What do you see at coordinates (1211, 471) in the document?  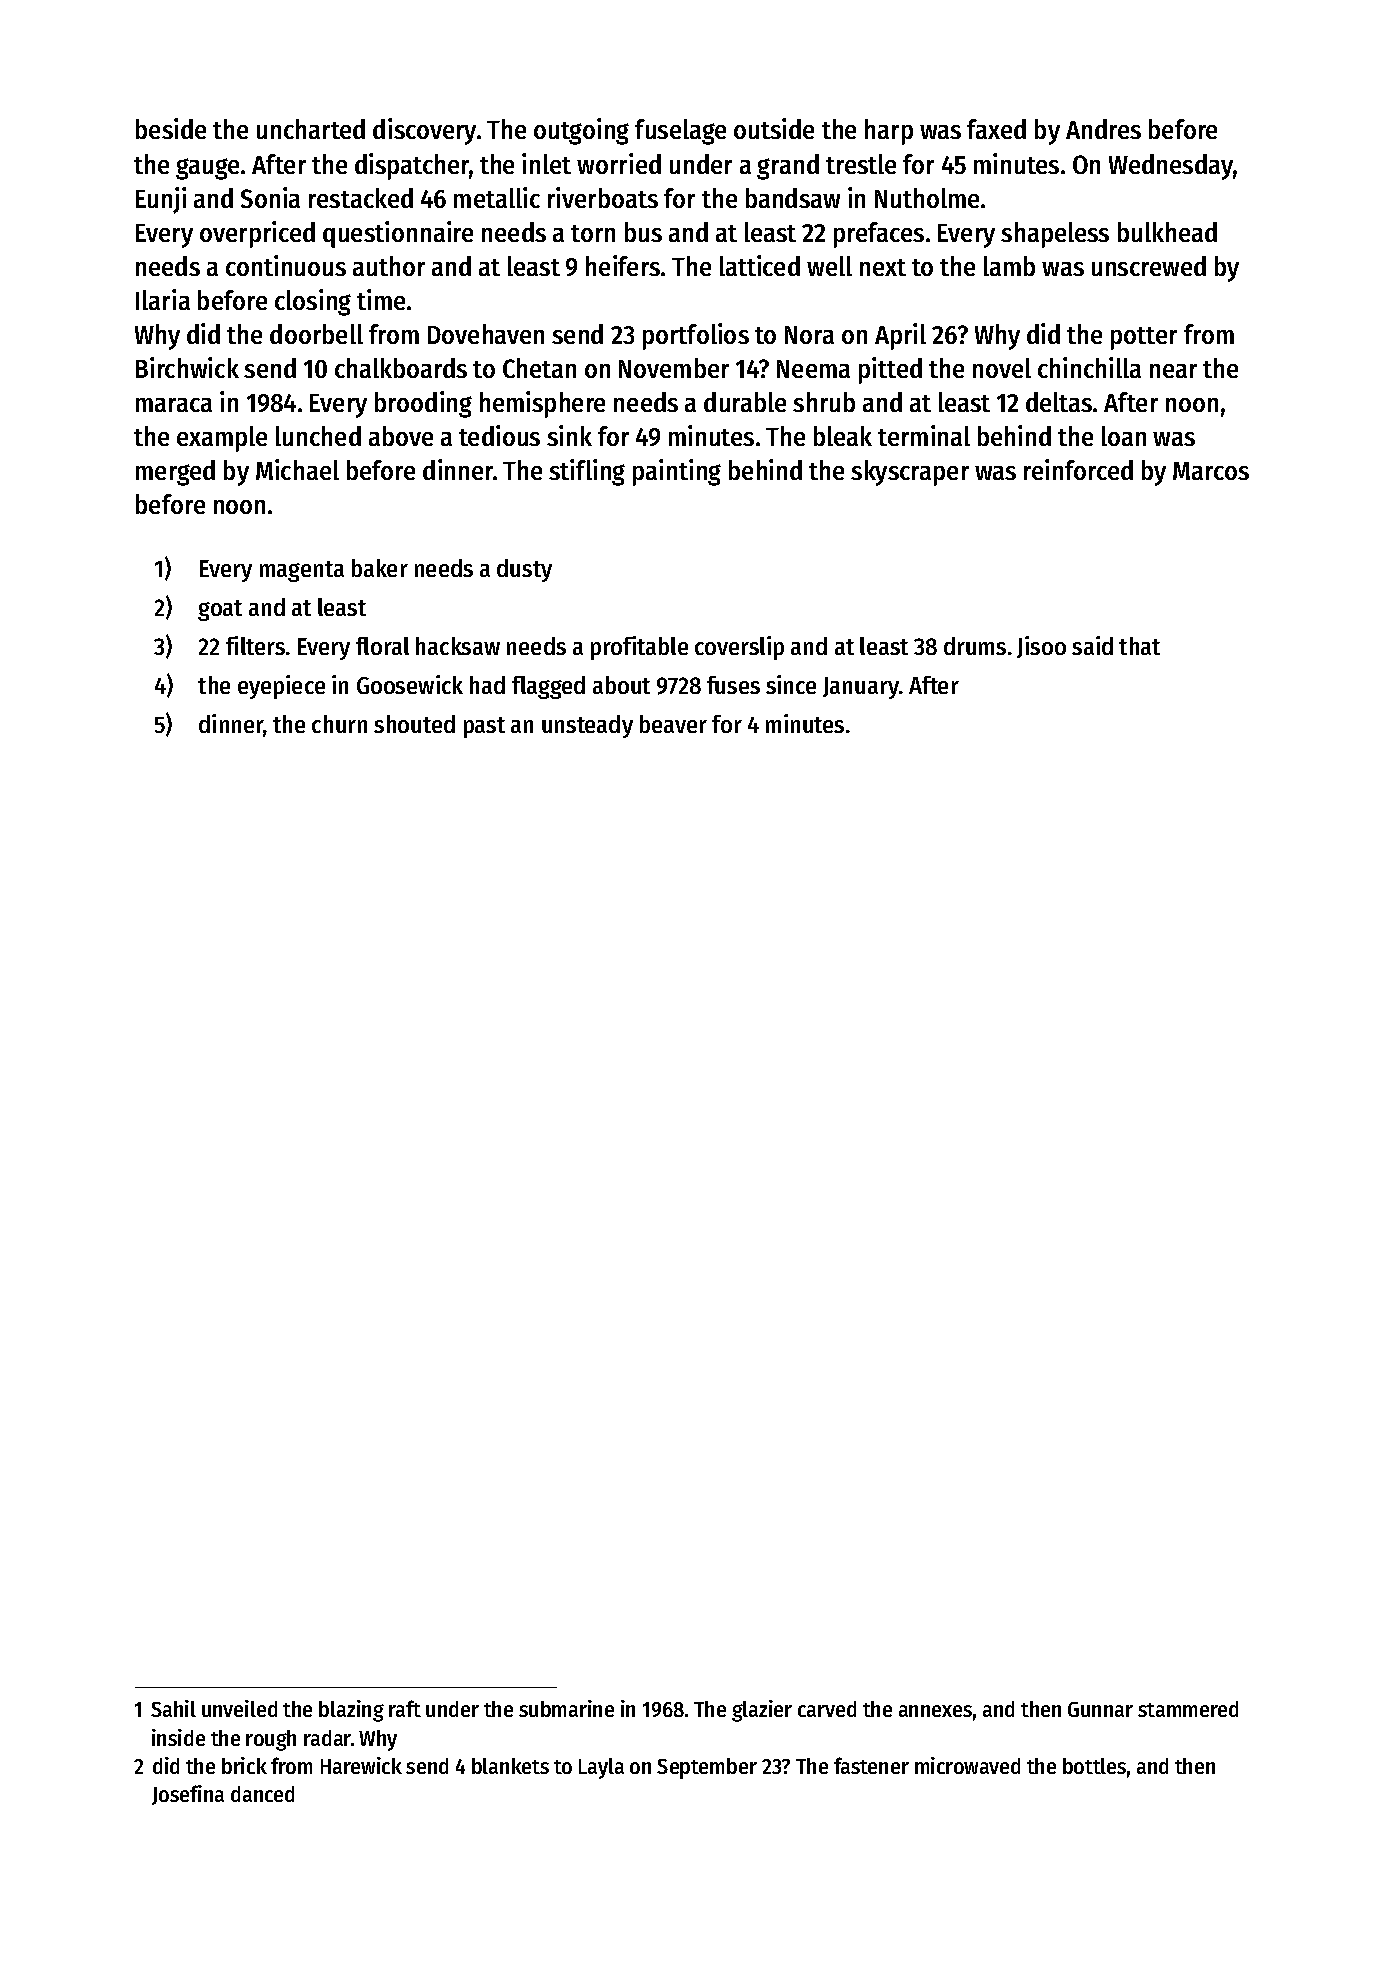 I see `Marcos` at bounding box center [1211, 471].
